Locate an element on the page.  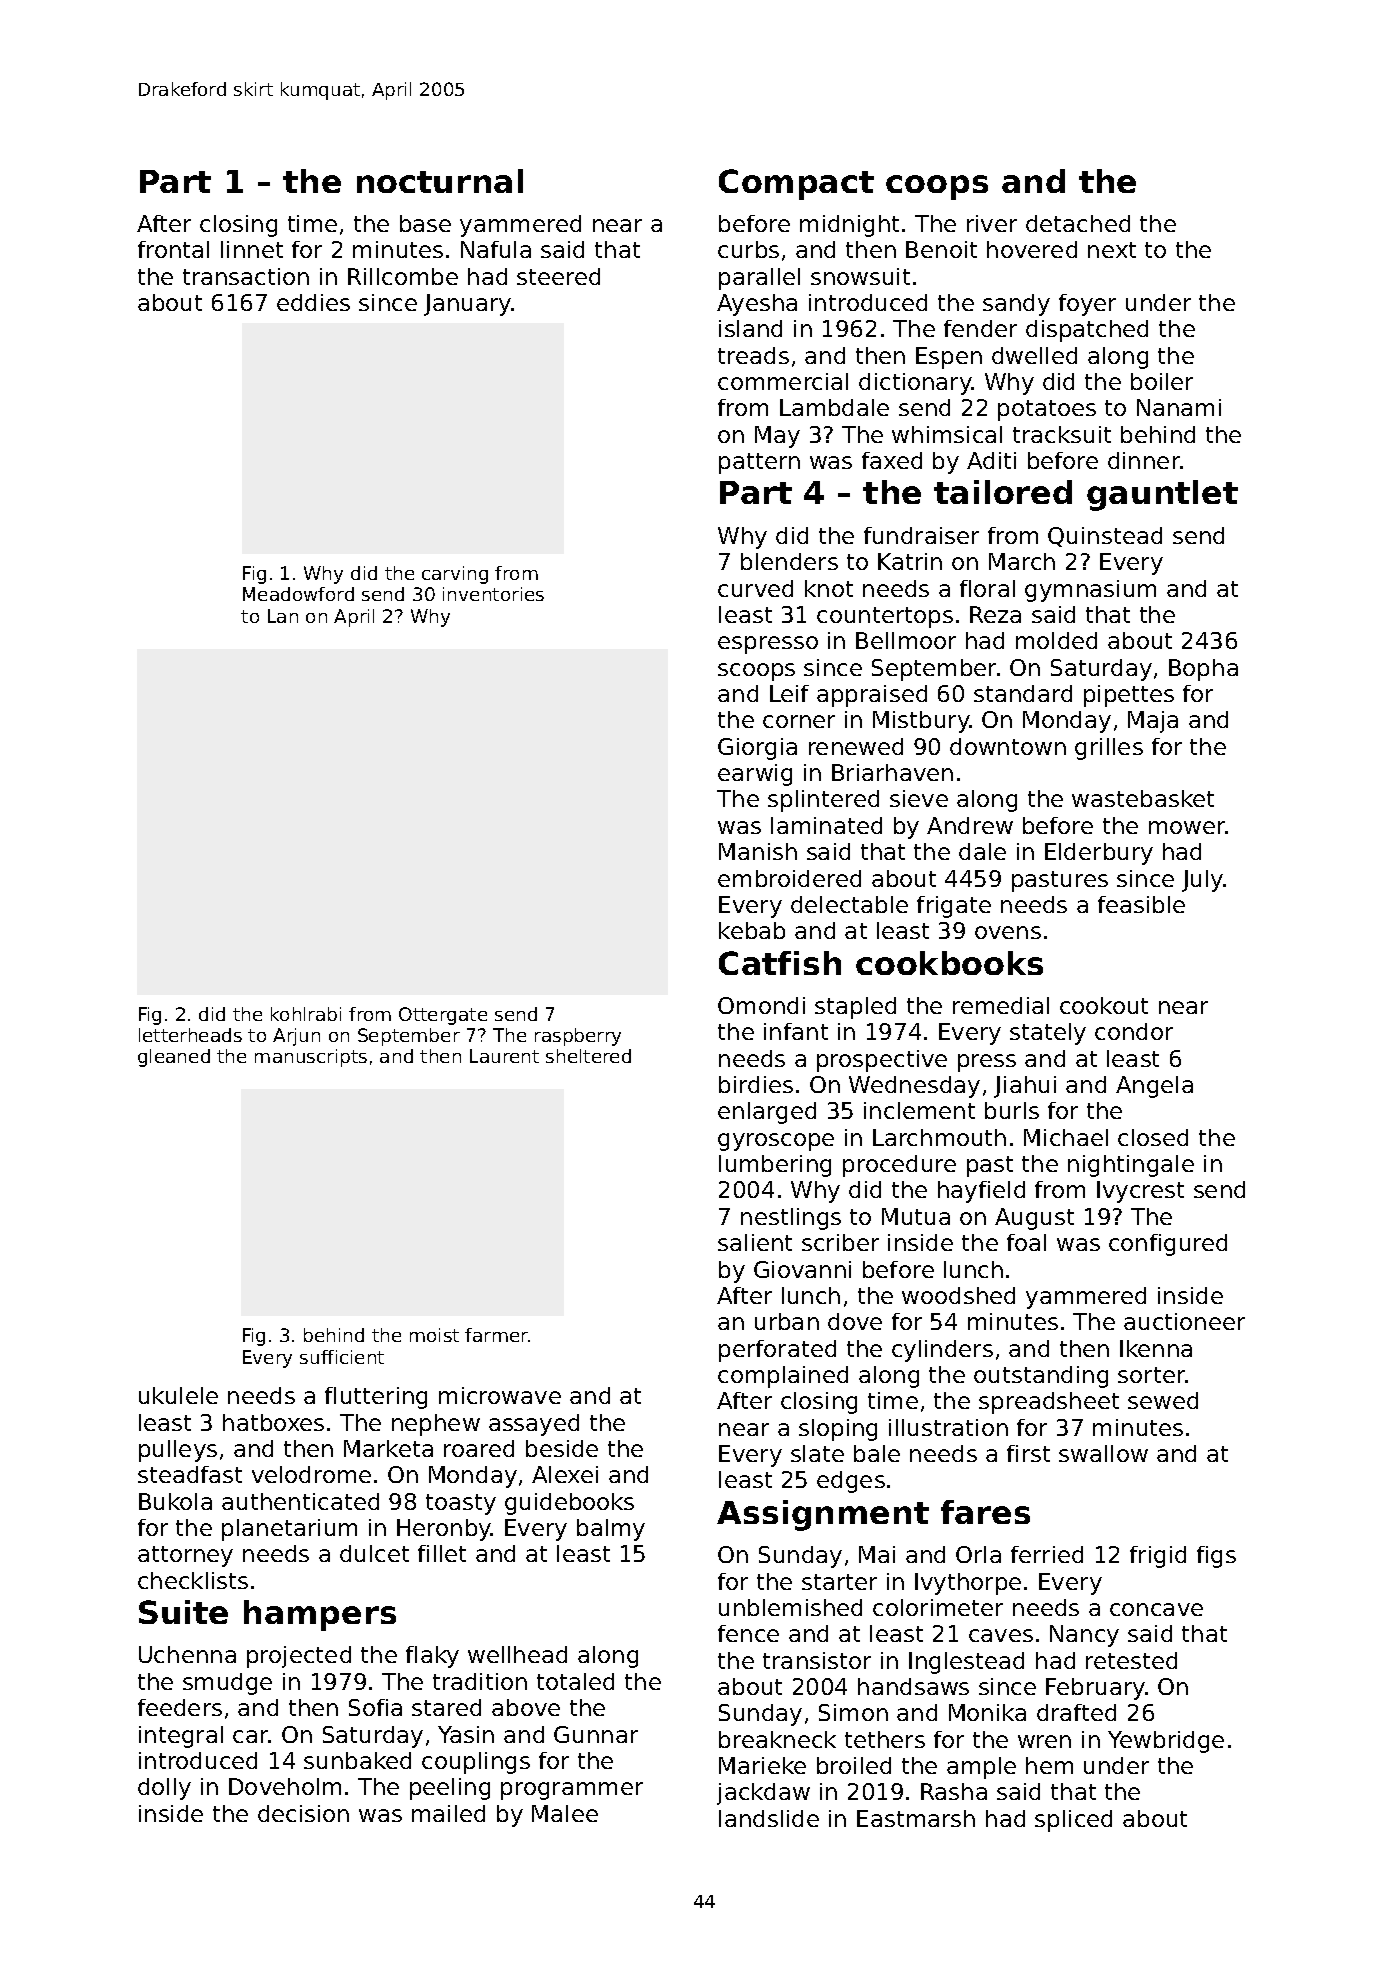
Meadowford is located at coordinates (298, 594).
